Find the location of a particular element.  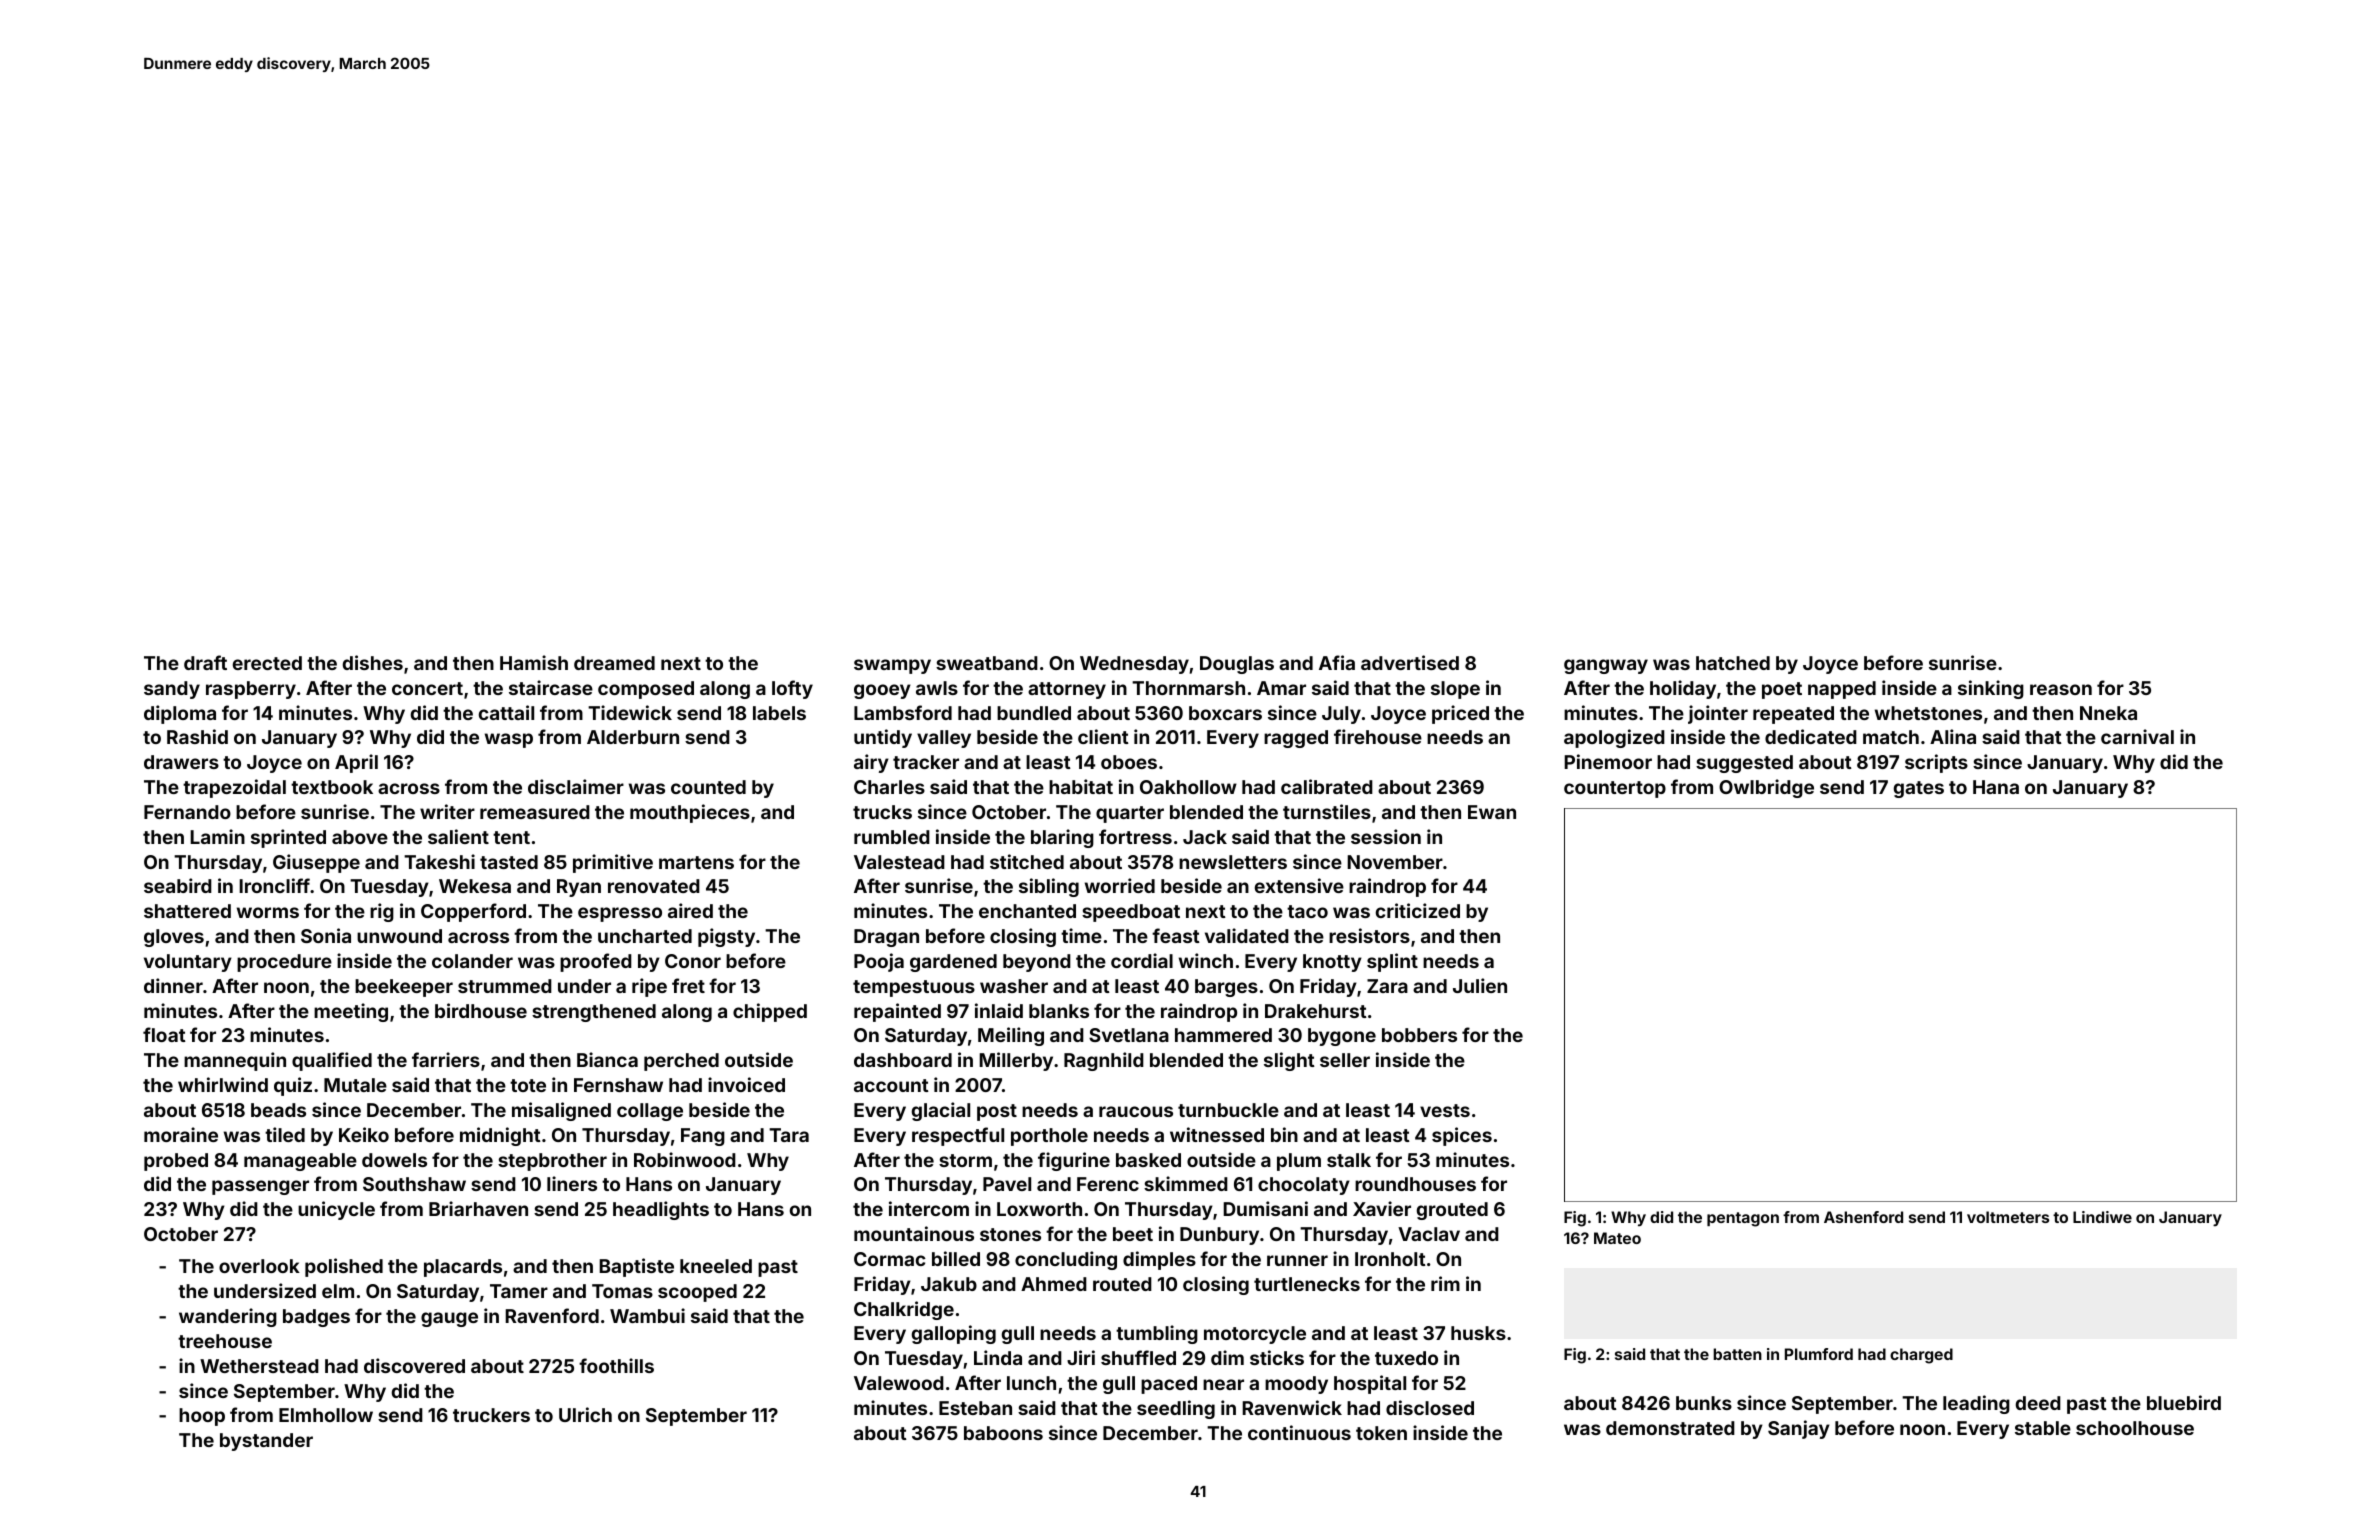

bystander is located at coordinates (266, 1442).
